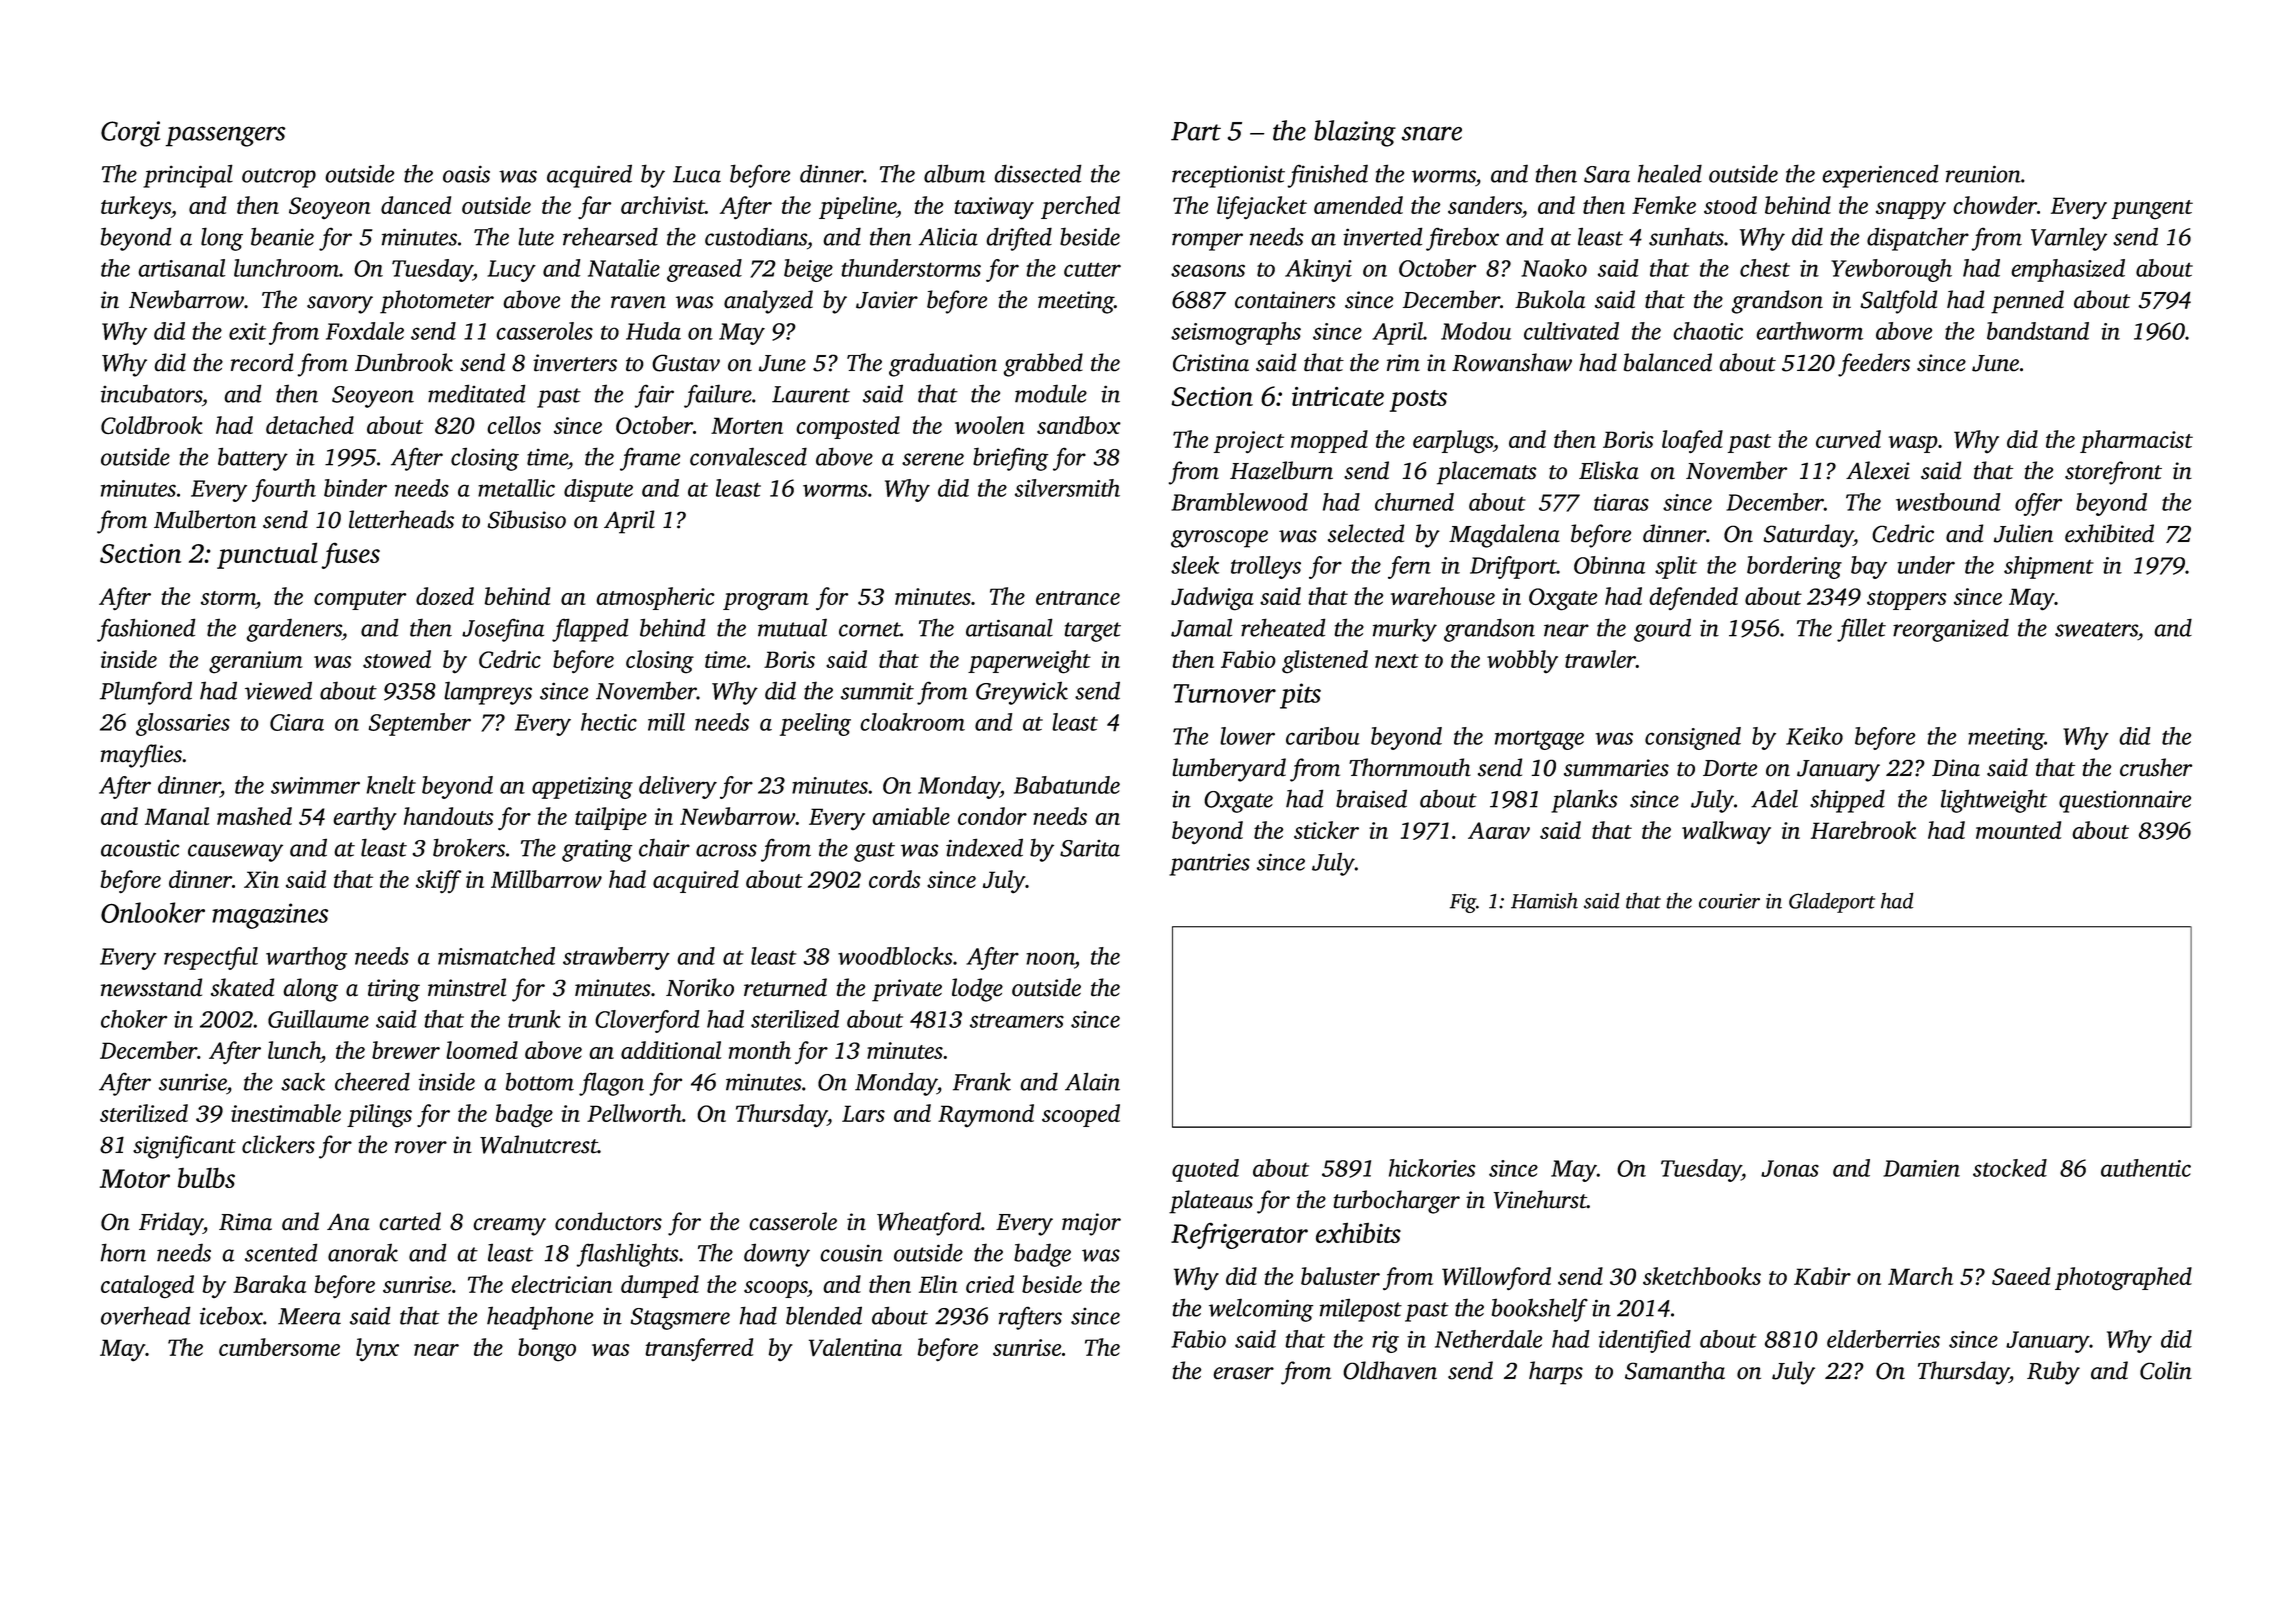 The height and width of the screenshot is (1620, 2292). What do you see at coordinates (1693, 738) in the screenshot?
I see `consigned` at bounding box center [1693, 738].
